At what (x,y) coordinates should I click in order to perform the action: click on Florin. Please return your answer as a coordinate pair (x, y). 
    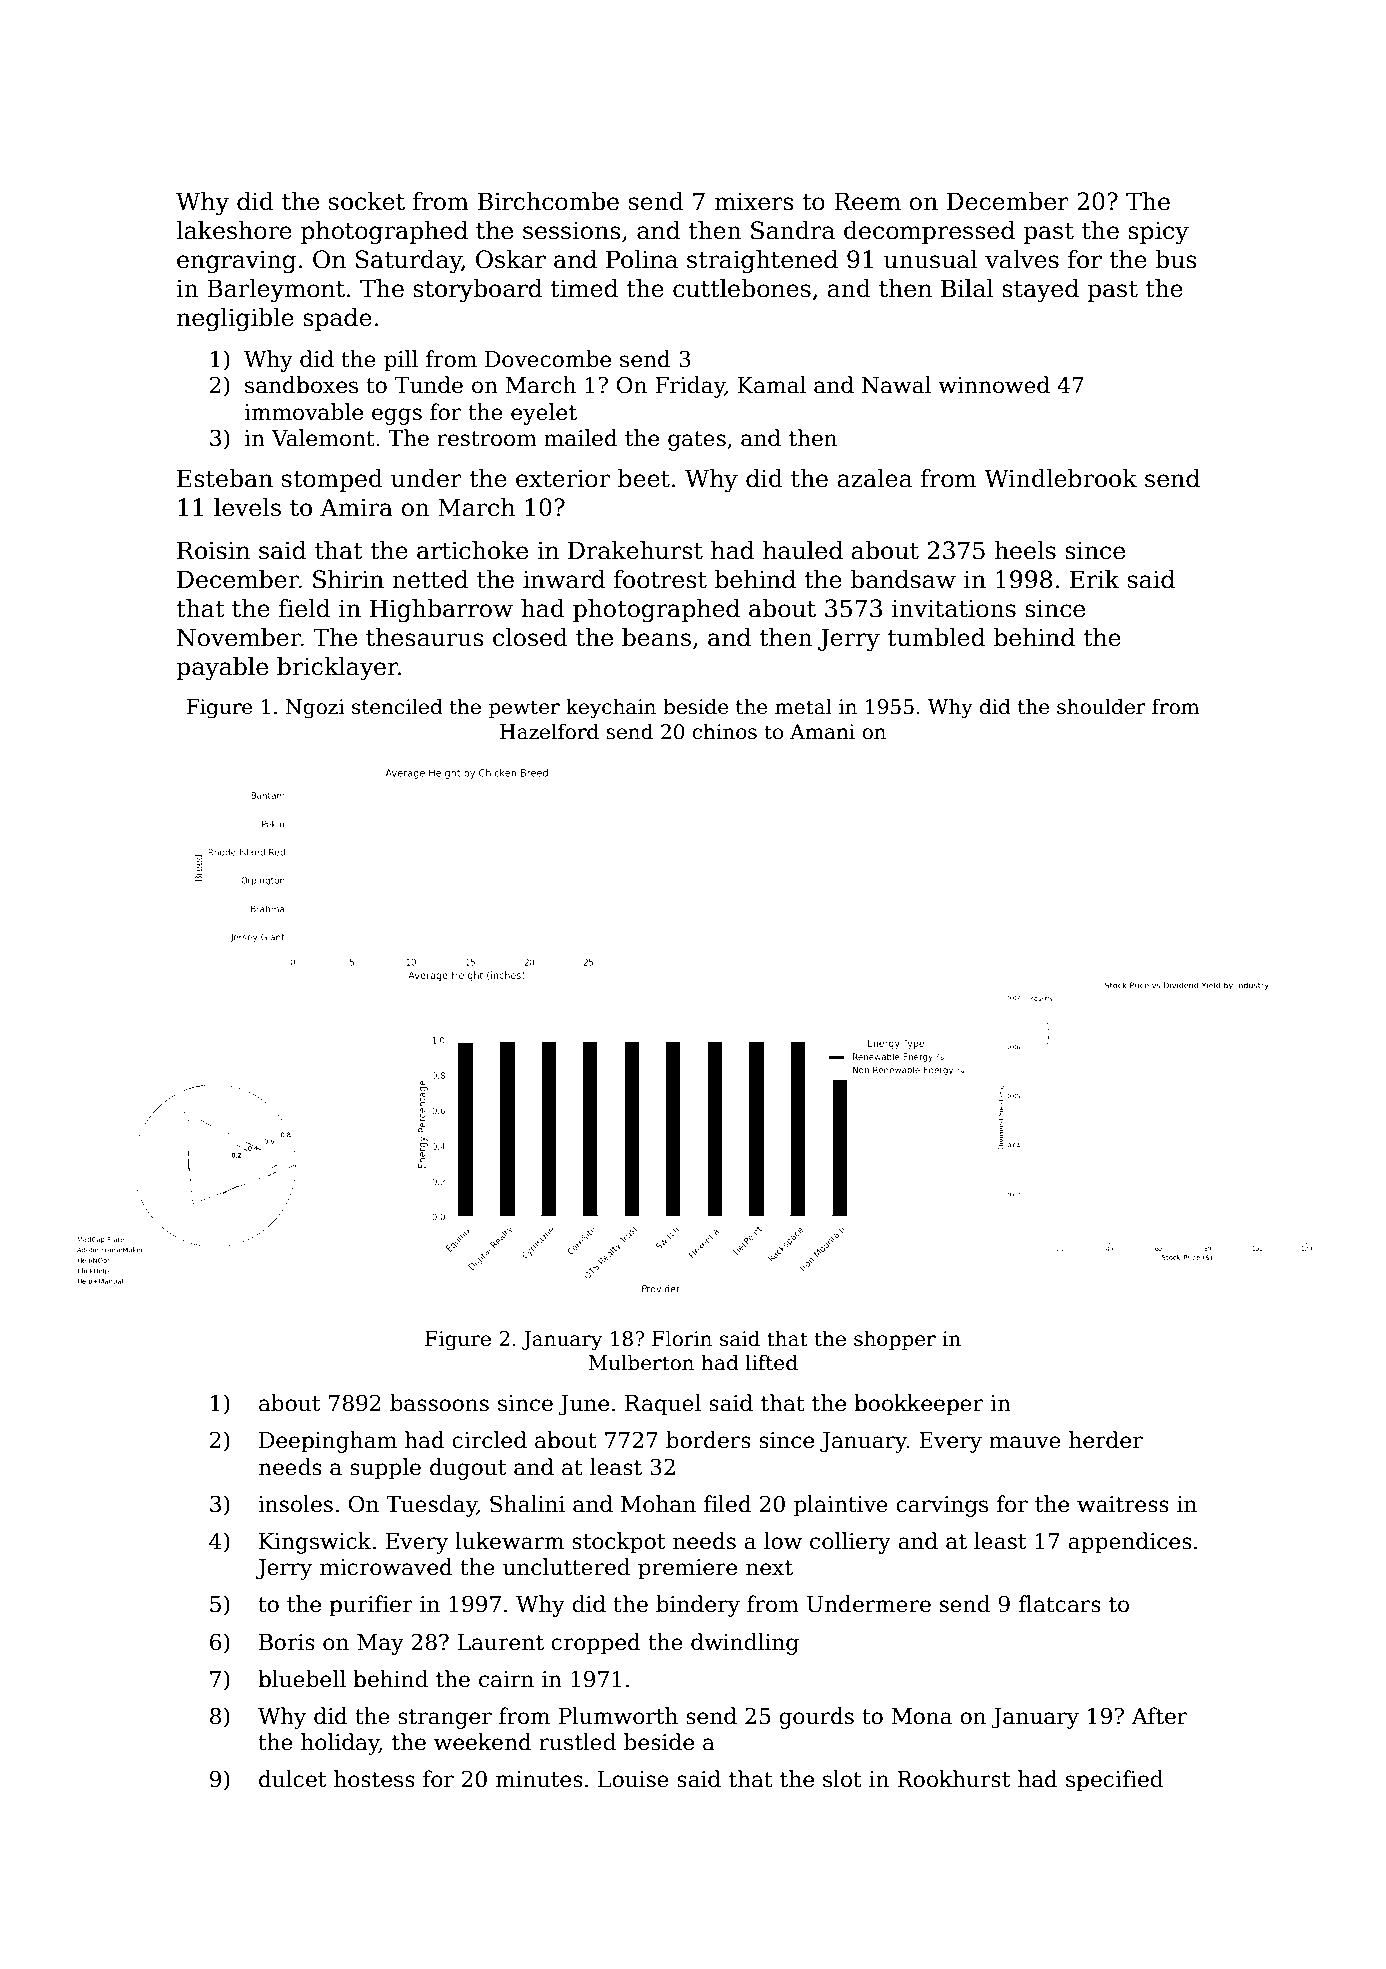
    Looking at the image, I should click on (682, 1338).
